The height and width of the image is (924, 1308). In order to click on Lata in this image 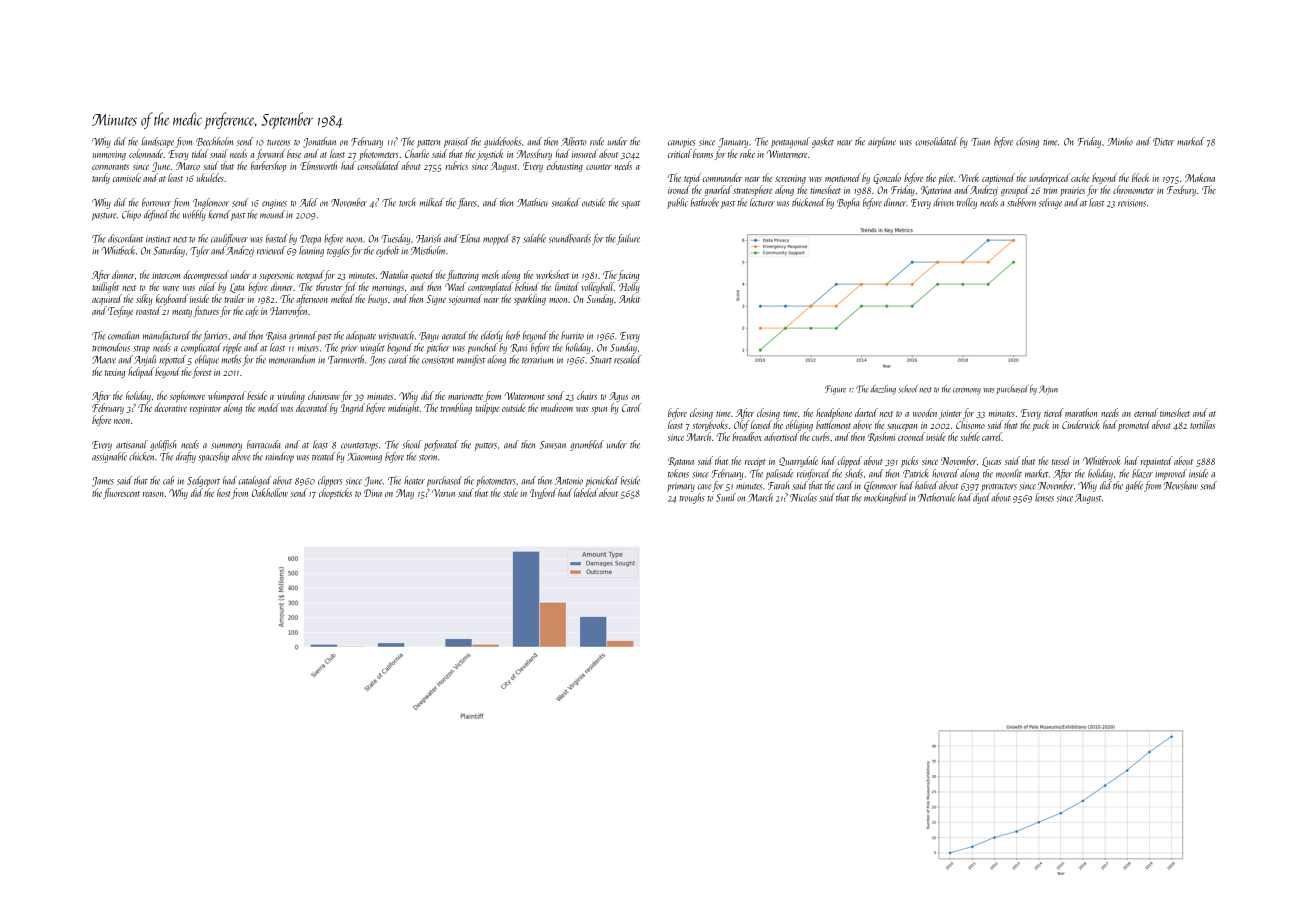, I will do `click(237, 288)`.
